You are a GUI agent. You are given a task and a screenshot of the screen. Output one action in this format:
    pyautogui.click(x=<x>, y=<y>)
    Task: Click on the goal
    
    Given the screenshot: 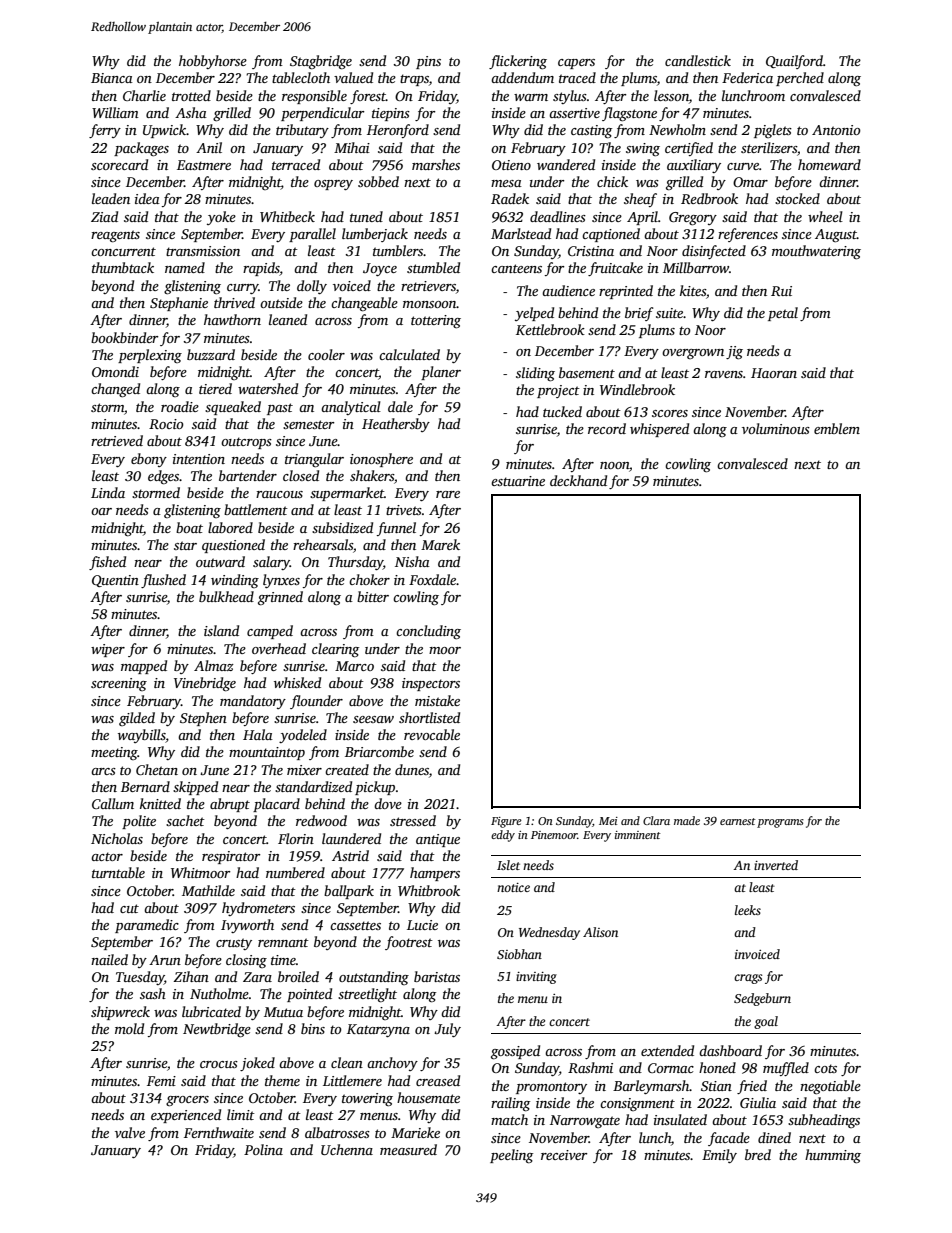 What is the action you would take?
    pyautogui.click(x=766, y=1022)
